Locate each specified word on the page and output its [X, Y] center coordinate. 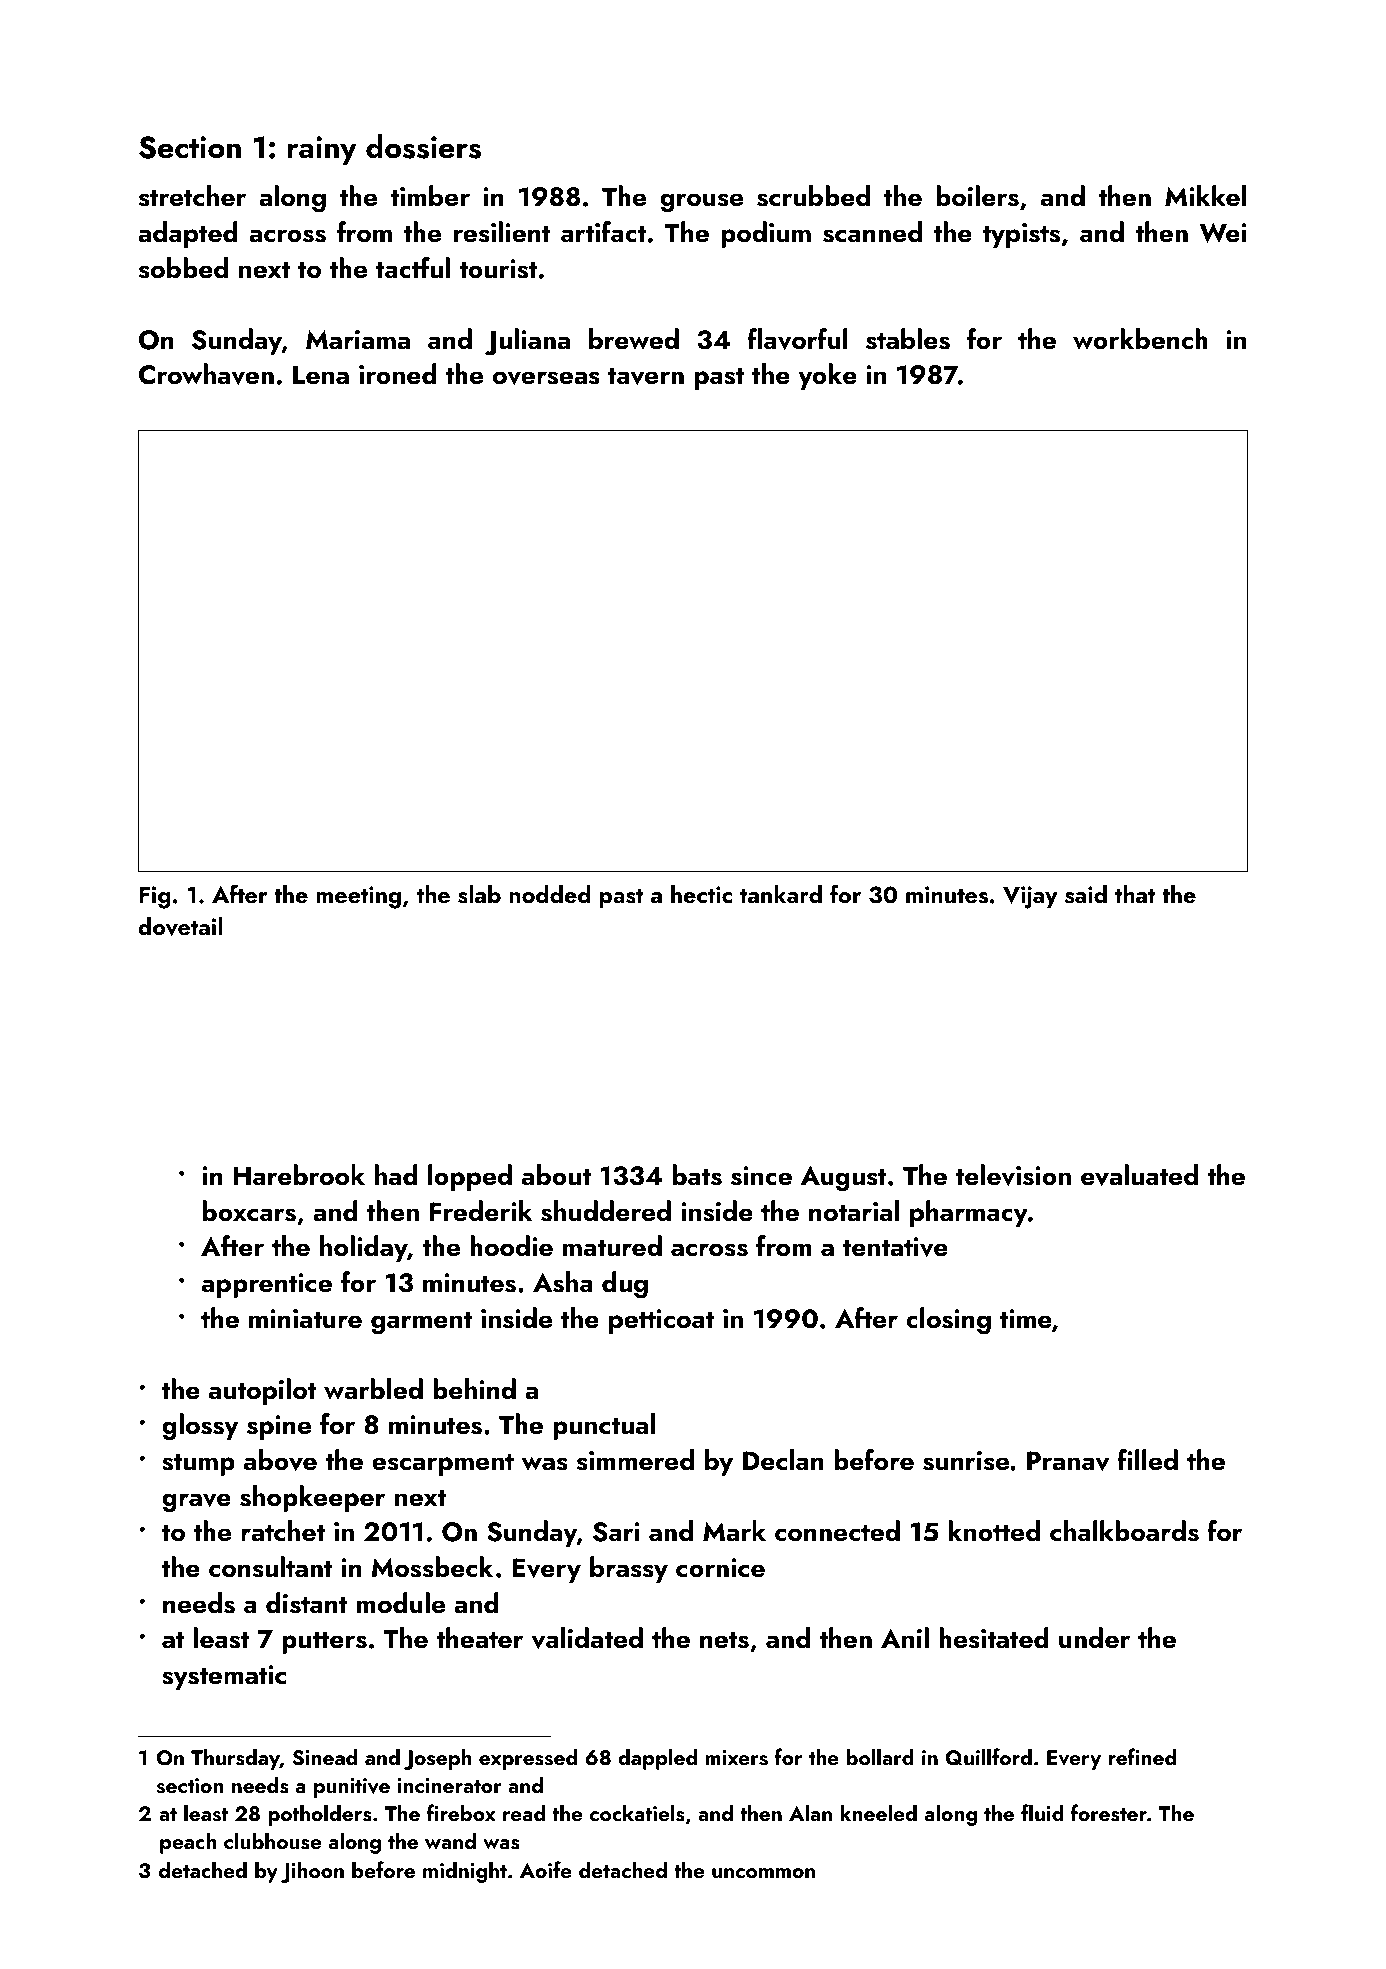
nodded [549, 894]
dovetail [180, 926]
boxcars [249, 1211]
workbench [1140, 339]
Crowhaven [206, 374]
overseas [546, 378]
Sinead [324, 1757]
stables [908, 339]
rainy [322, 150]
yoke [827, 376]
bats [697, 1175]
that [1135, 894]
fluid [1042, 1812]
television [1013, 1175]
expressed [528, 1759]
